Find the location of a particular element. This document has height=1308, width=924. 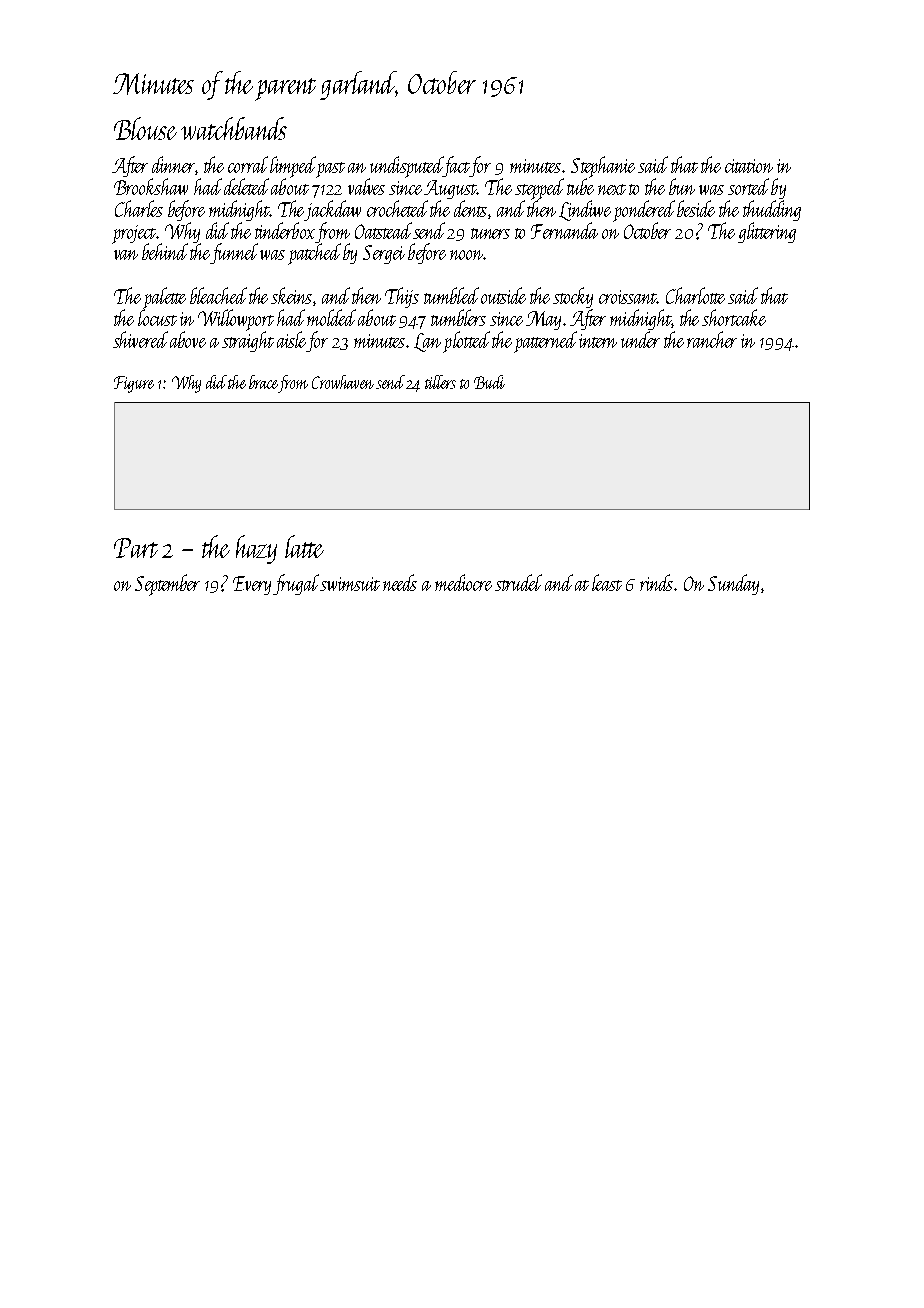

September is located at coordinates (167, 585).
